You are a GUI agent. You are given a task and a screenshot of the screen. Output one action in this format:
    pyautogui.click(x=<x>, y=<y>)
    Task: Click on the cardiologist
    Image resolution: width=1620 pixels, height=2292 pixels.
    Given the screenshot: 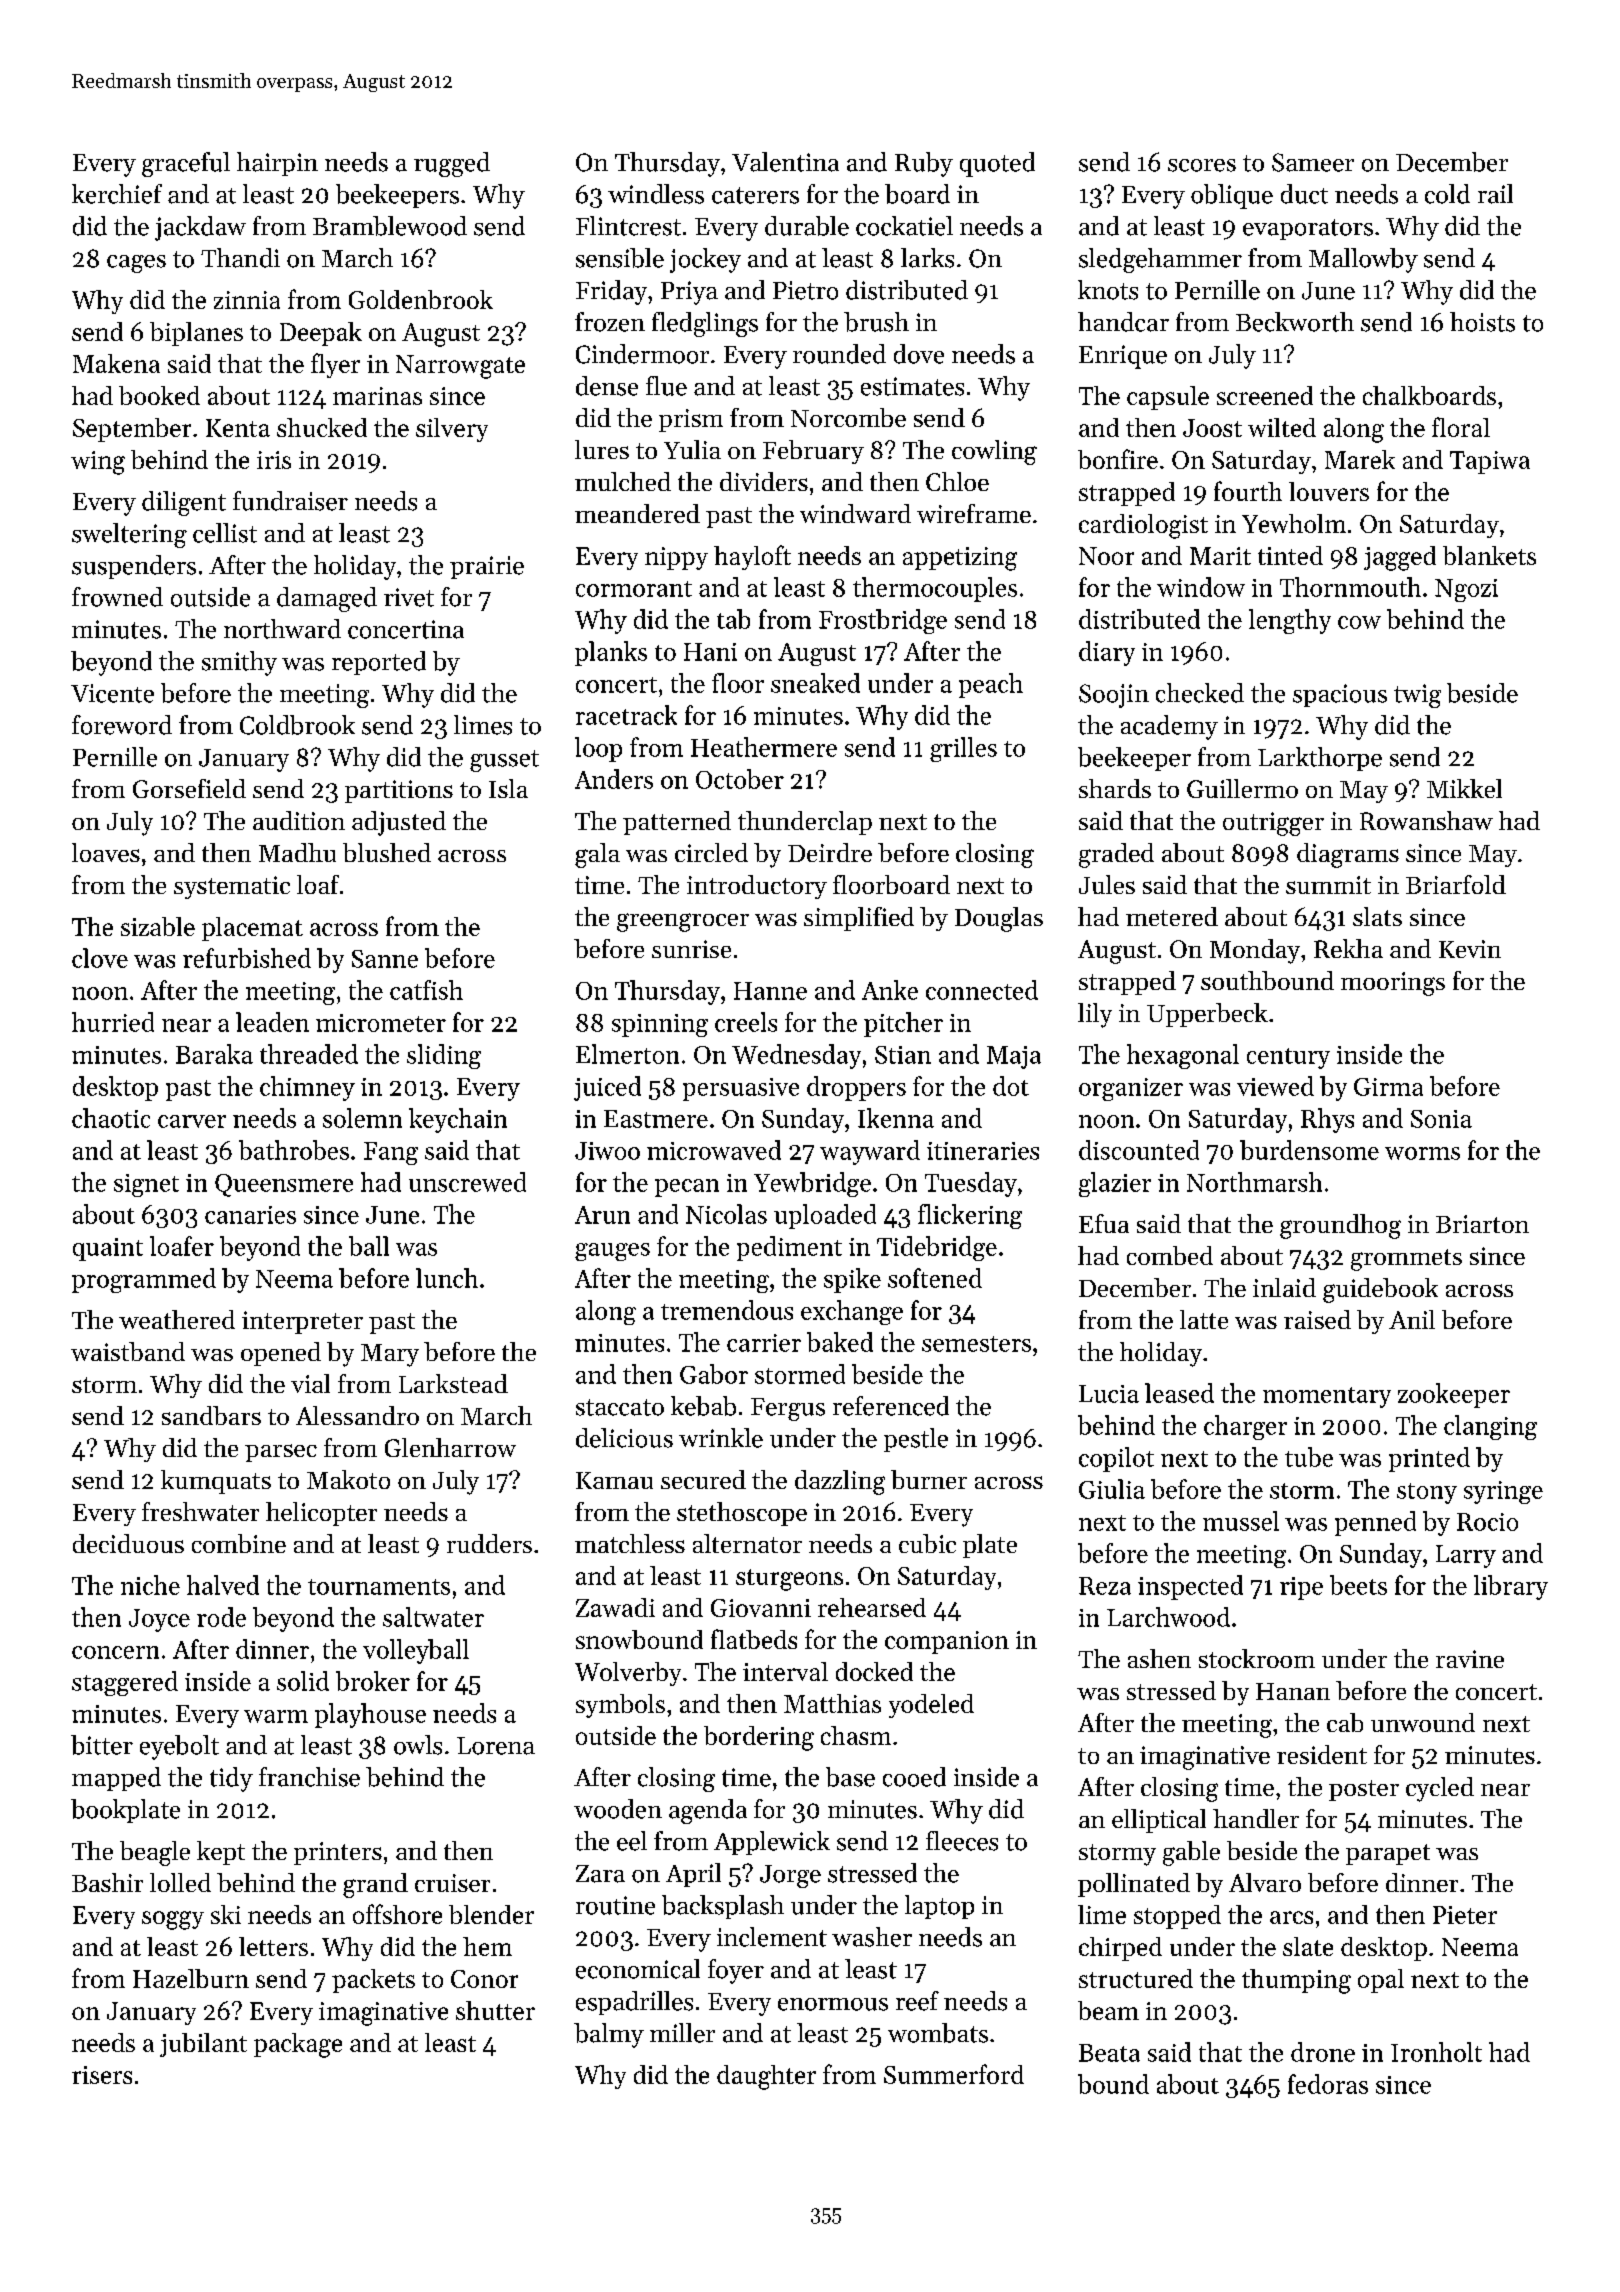 What is the action you would take?
    pyautogui.click(x=1143, y=526)
